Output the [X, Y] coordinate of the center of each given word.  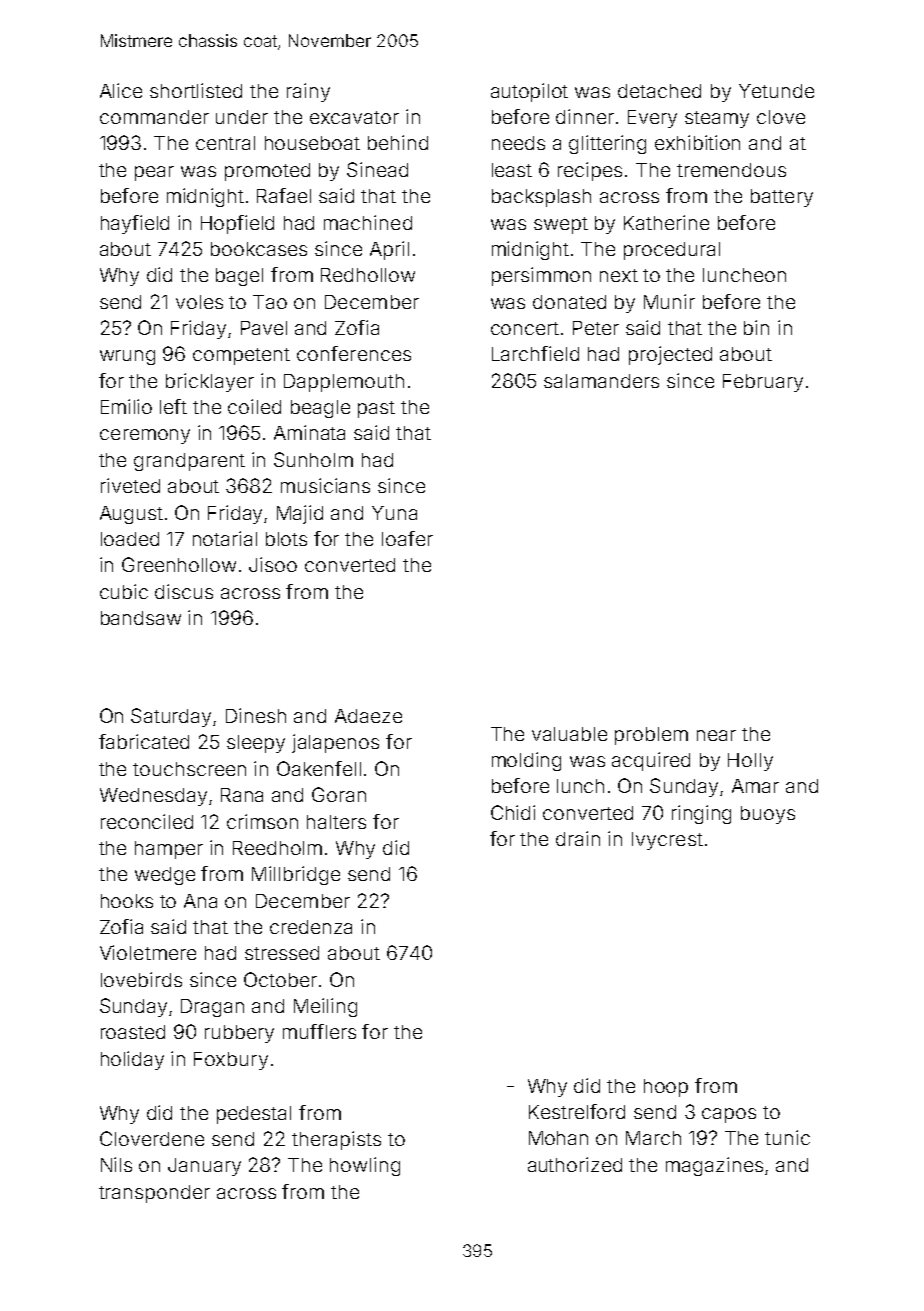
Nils [116, 1164]
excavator [354, 117]
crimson [262, 821]
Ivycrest [667, 841]
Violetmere [148, 952]
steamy [717, 119]
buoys [768, 815]
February [763, 383]
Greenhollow [179, 564]
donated [569, 302]
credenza [311, 927]
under [242, 117]
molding [526, 761]
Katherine [666, 222]
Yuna [394, 513]
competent [241, 356]
